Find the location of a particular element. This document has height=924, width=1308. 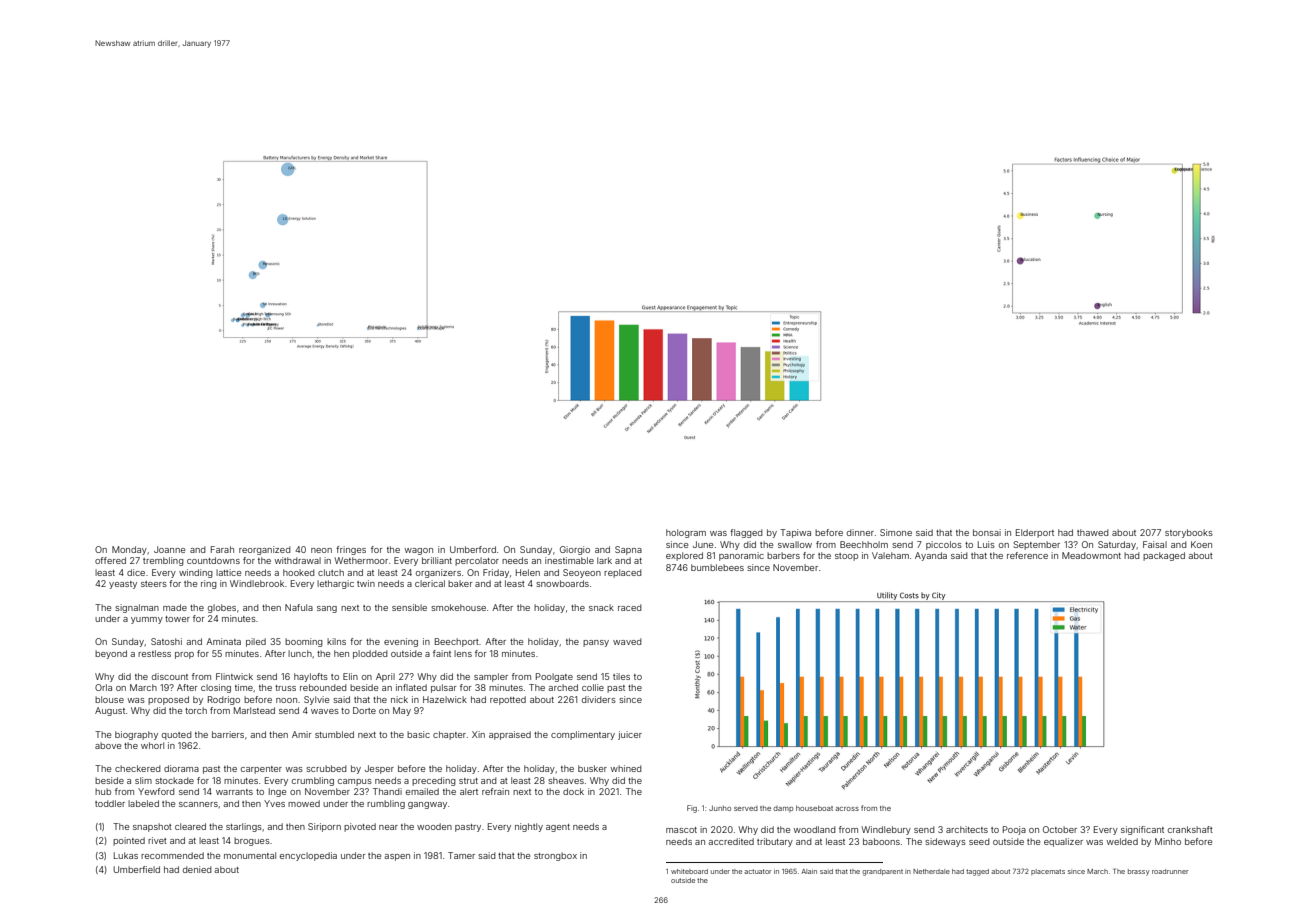

lattice is located at coordinates (228, 572).
